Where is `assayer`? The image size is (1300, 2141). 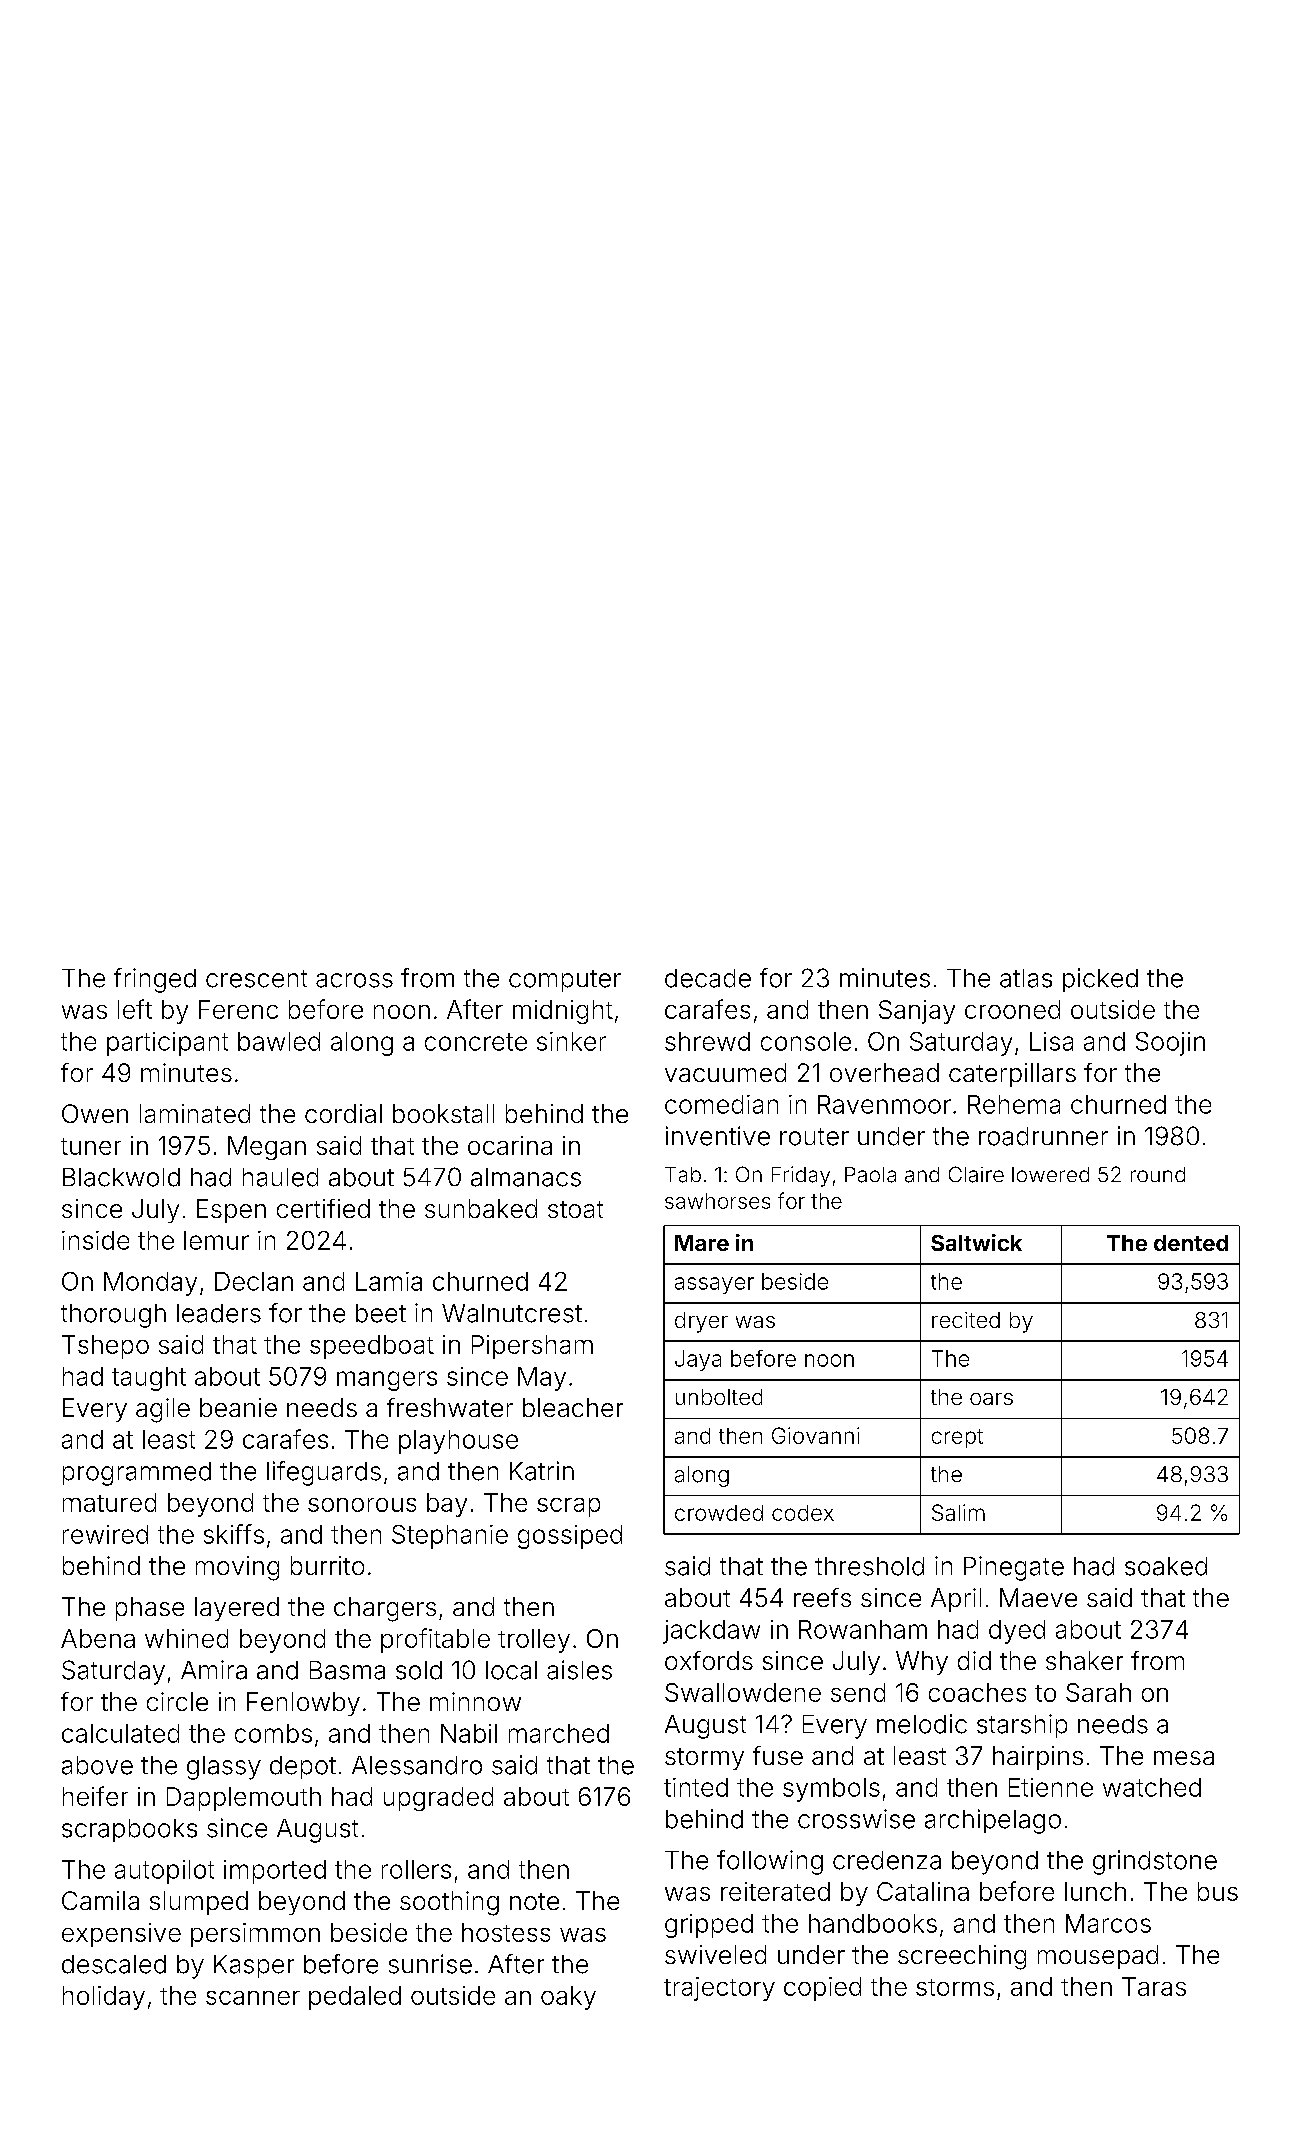 assayer is located at coordinates (714, 1285).
